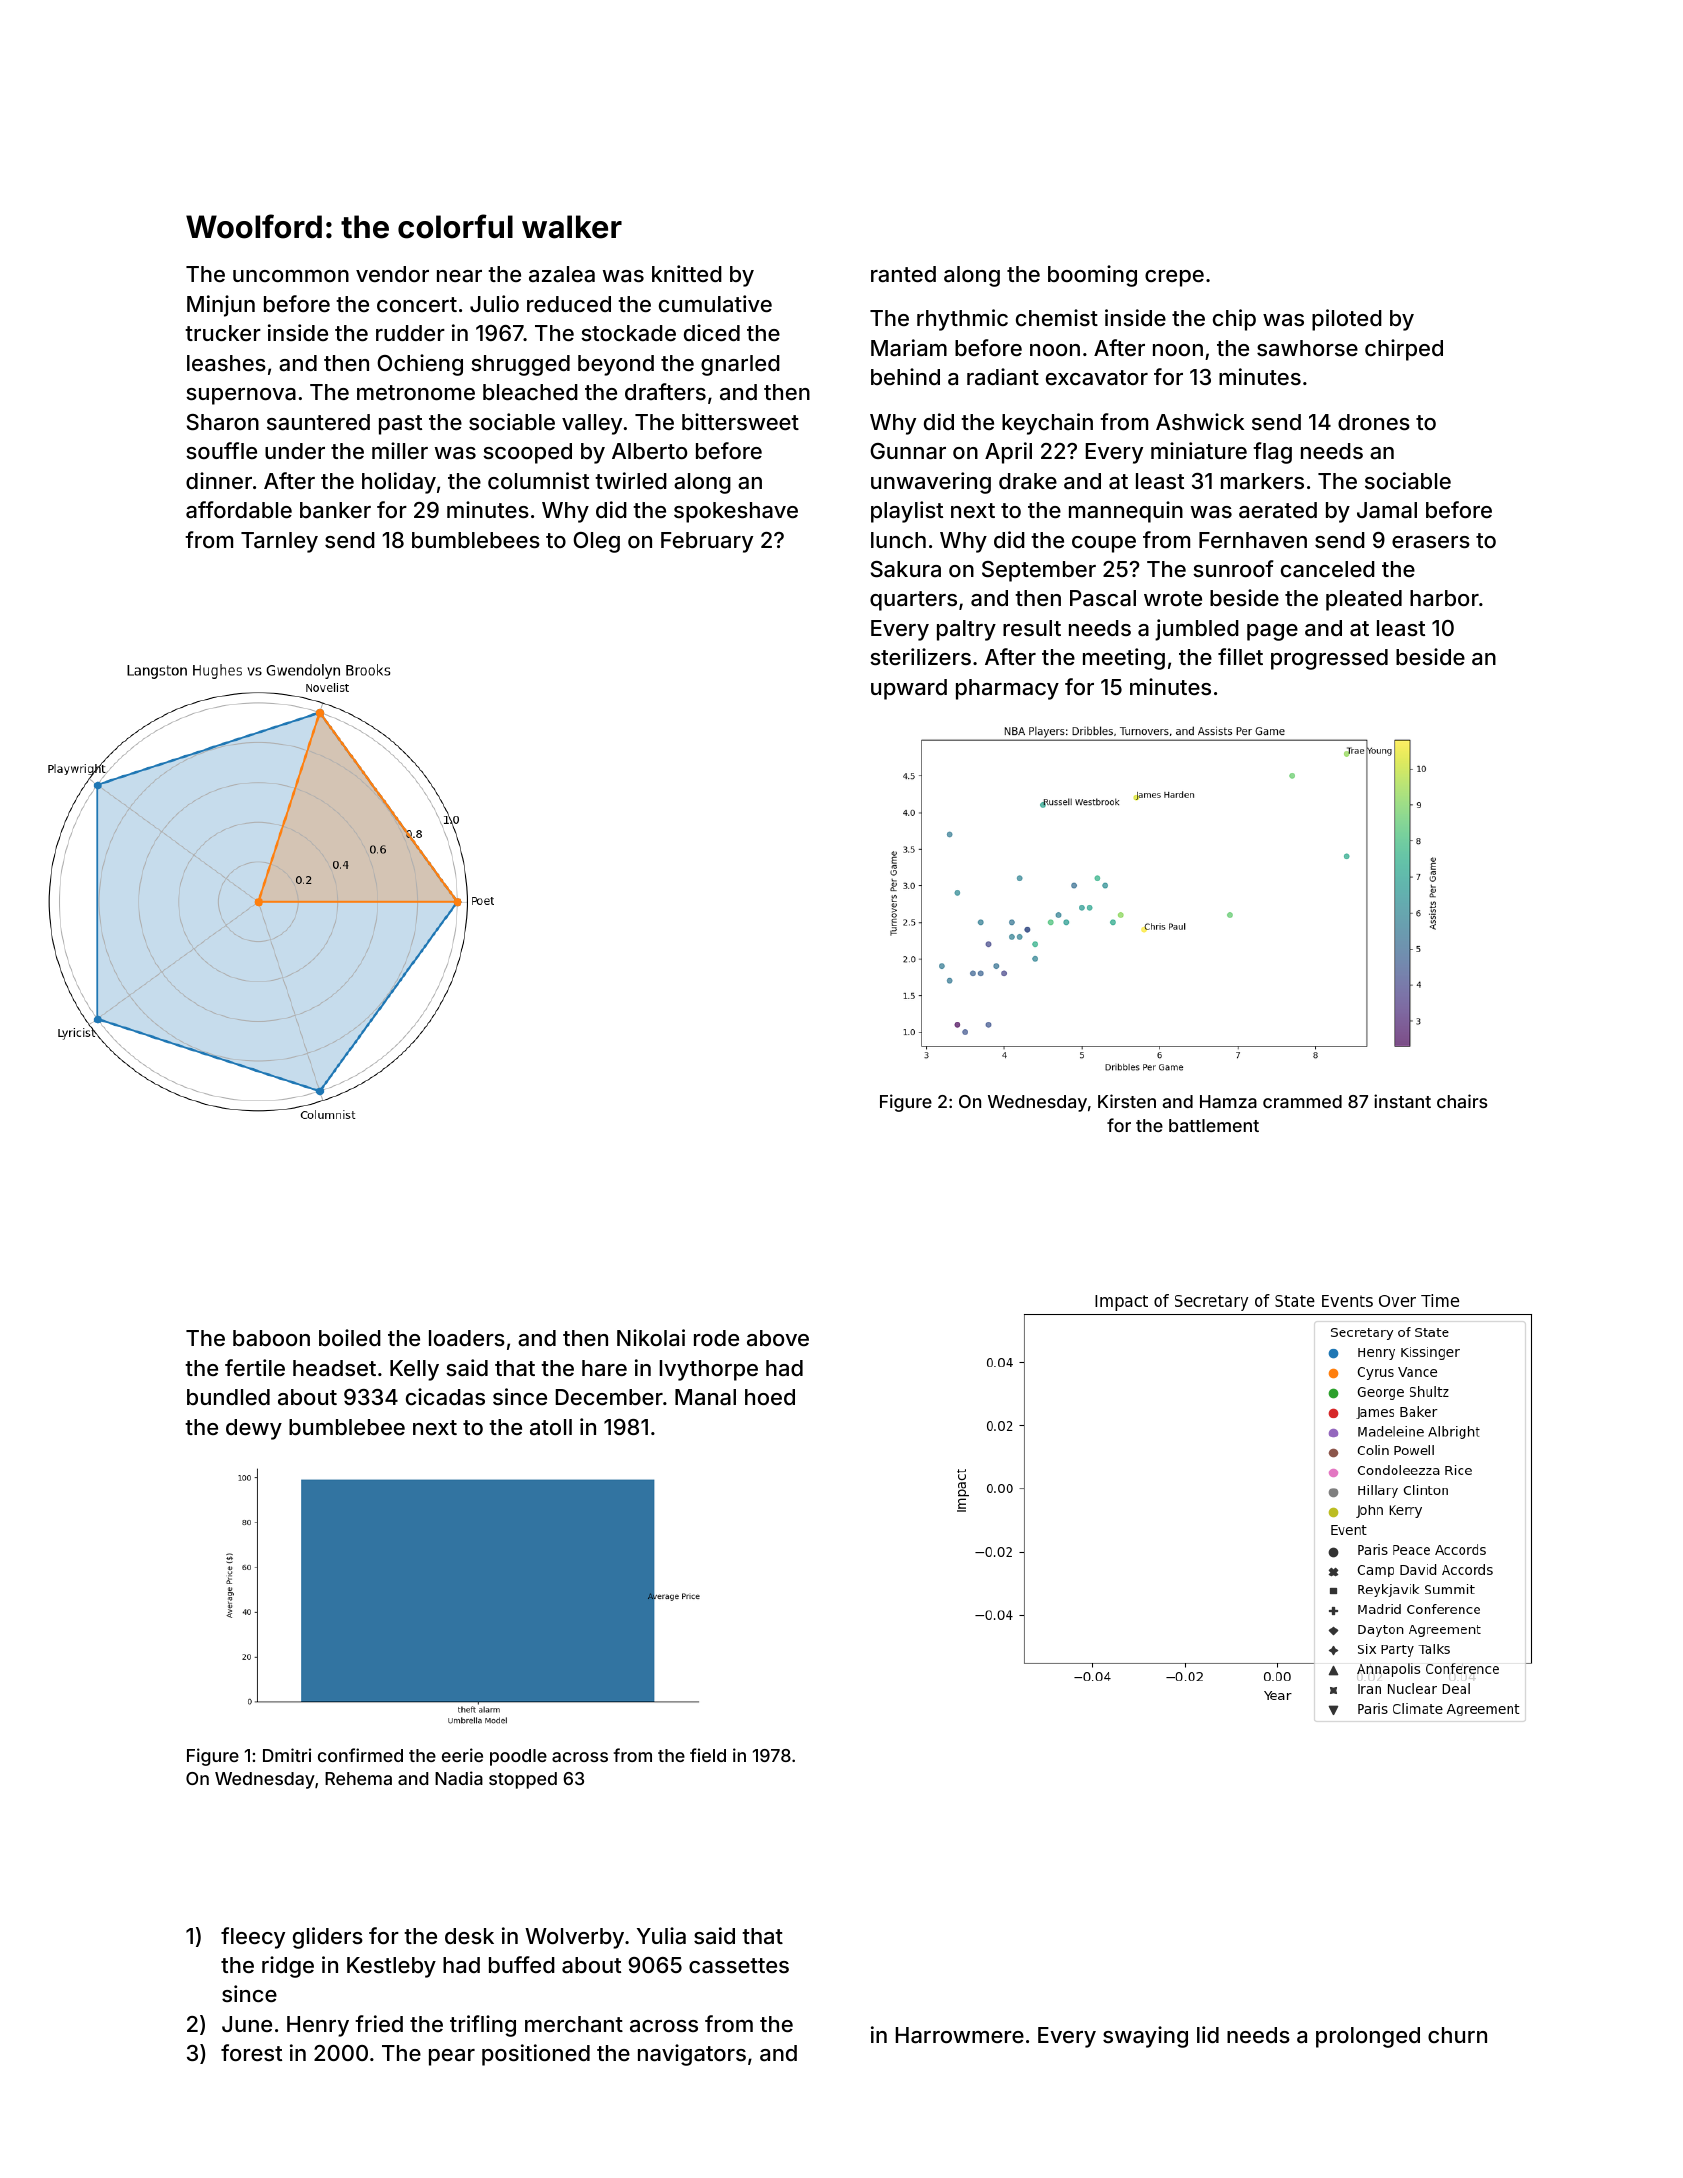  What do you see at coordinates (287, 1755) in the document?
I see `Dmitri` at bounding box center [287, 1755].
